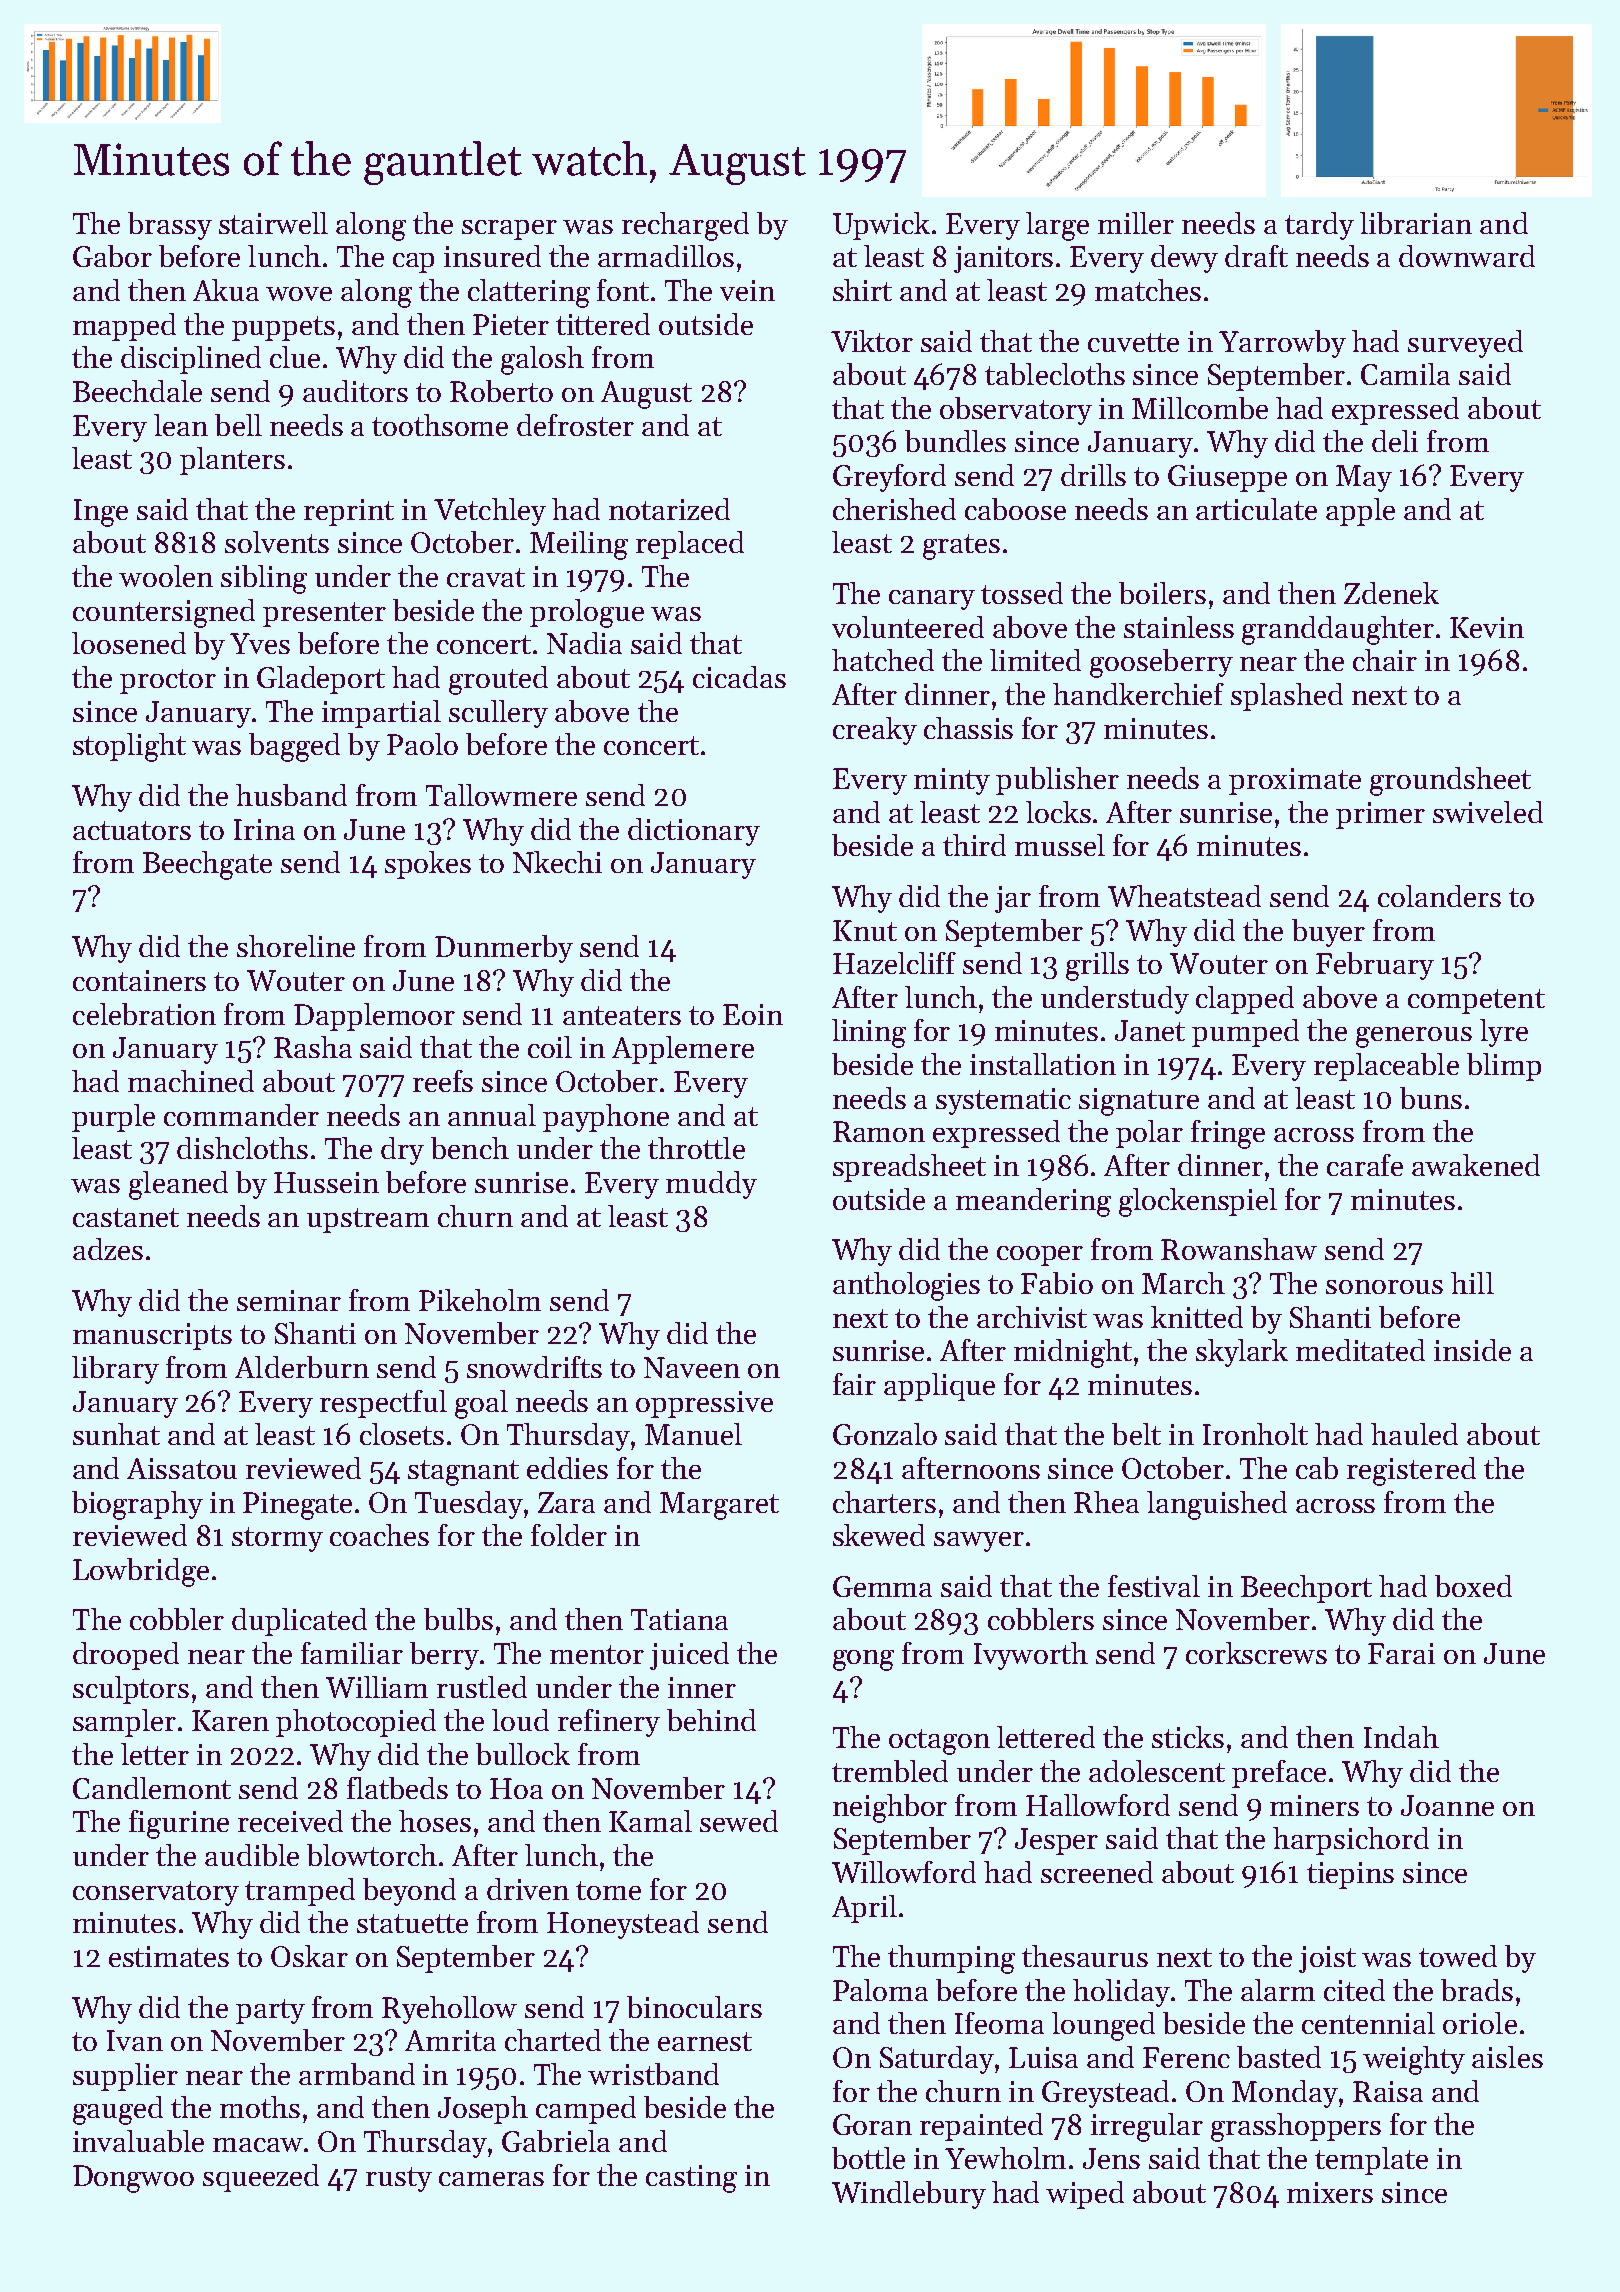  Describe the element at coordinates (1057, 226) in the image. I see `large` at that location.
